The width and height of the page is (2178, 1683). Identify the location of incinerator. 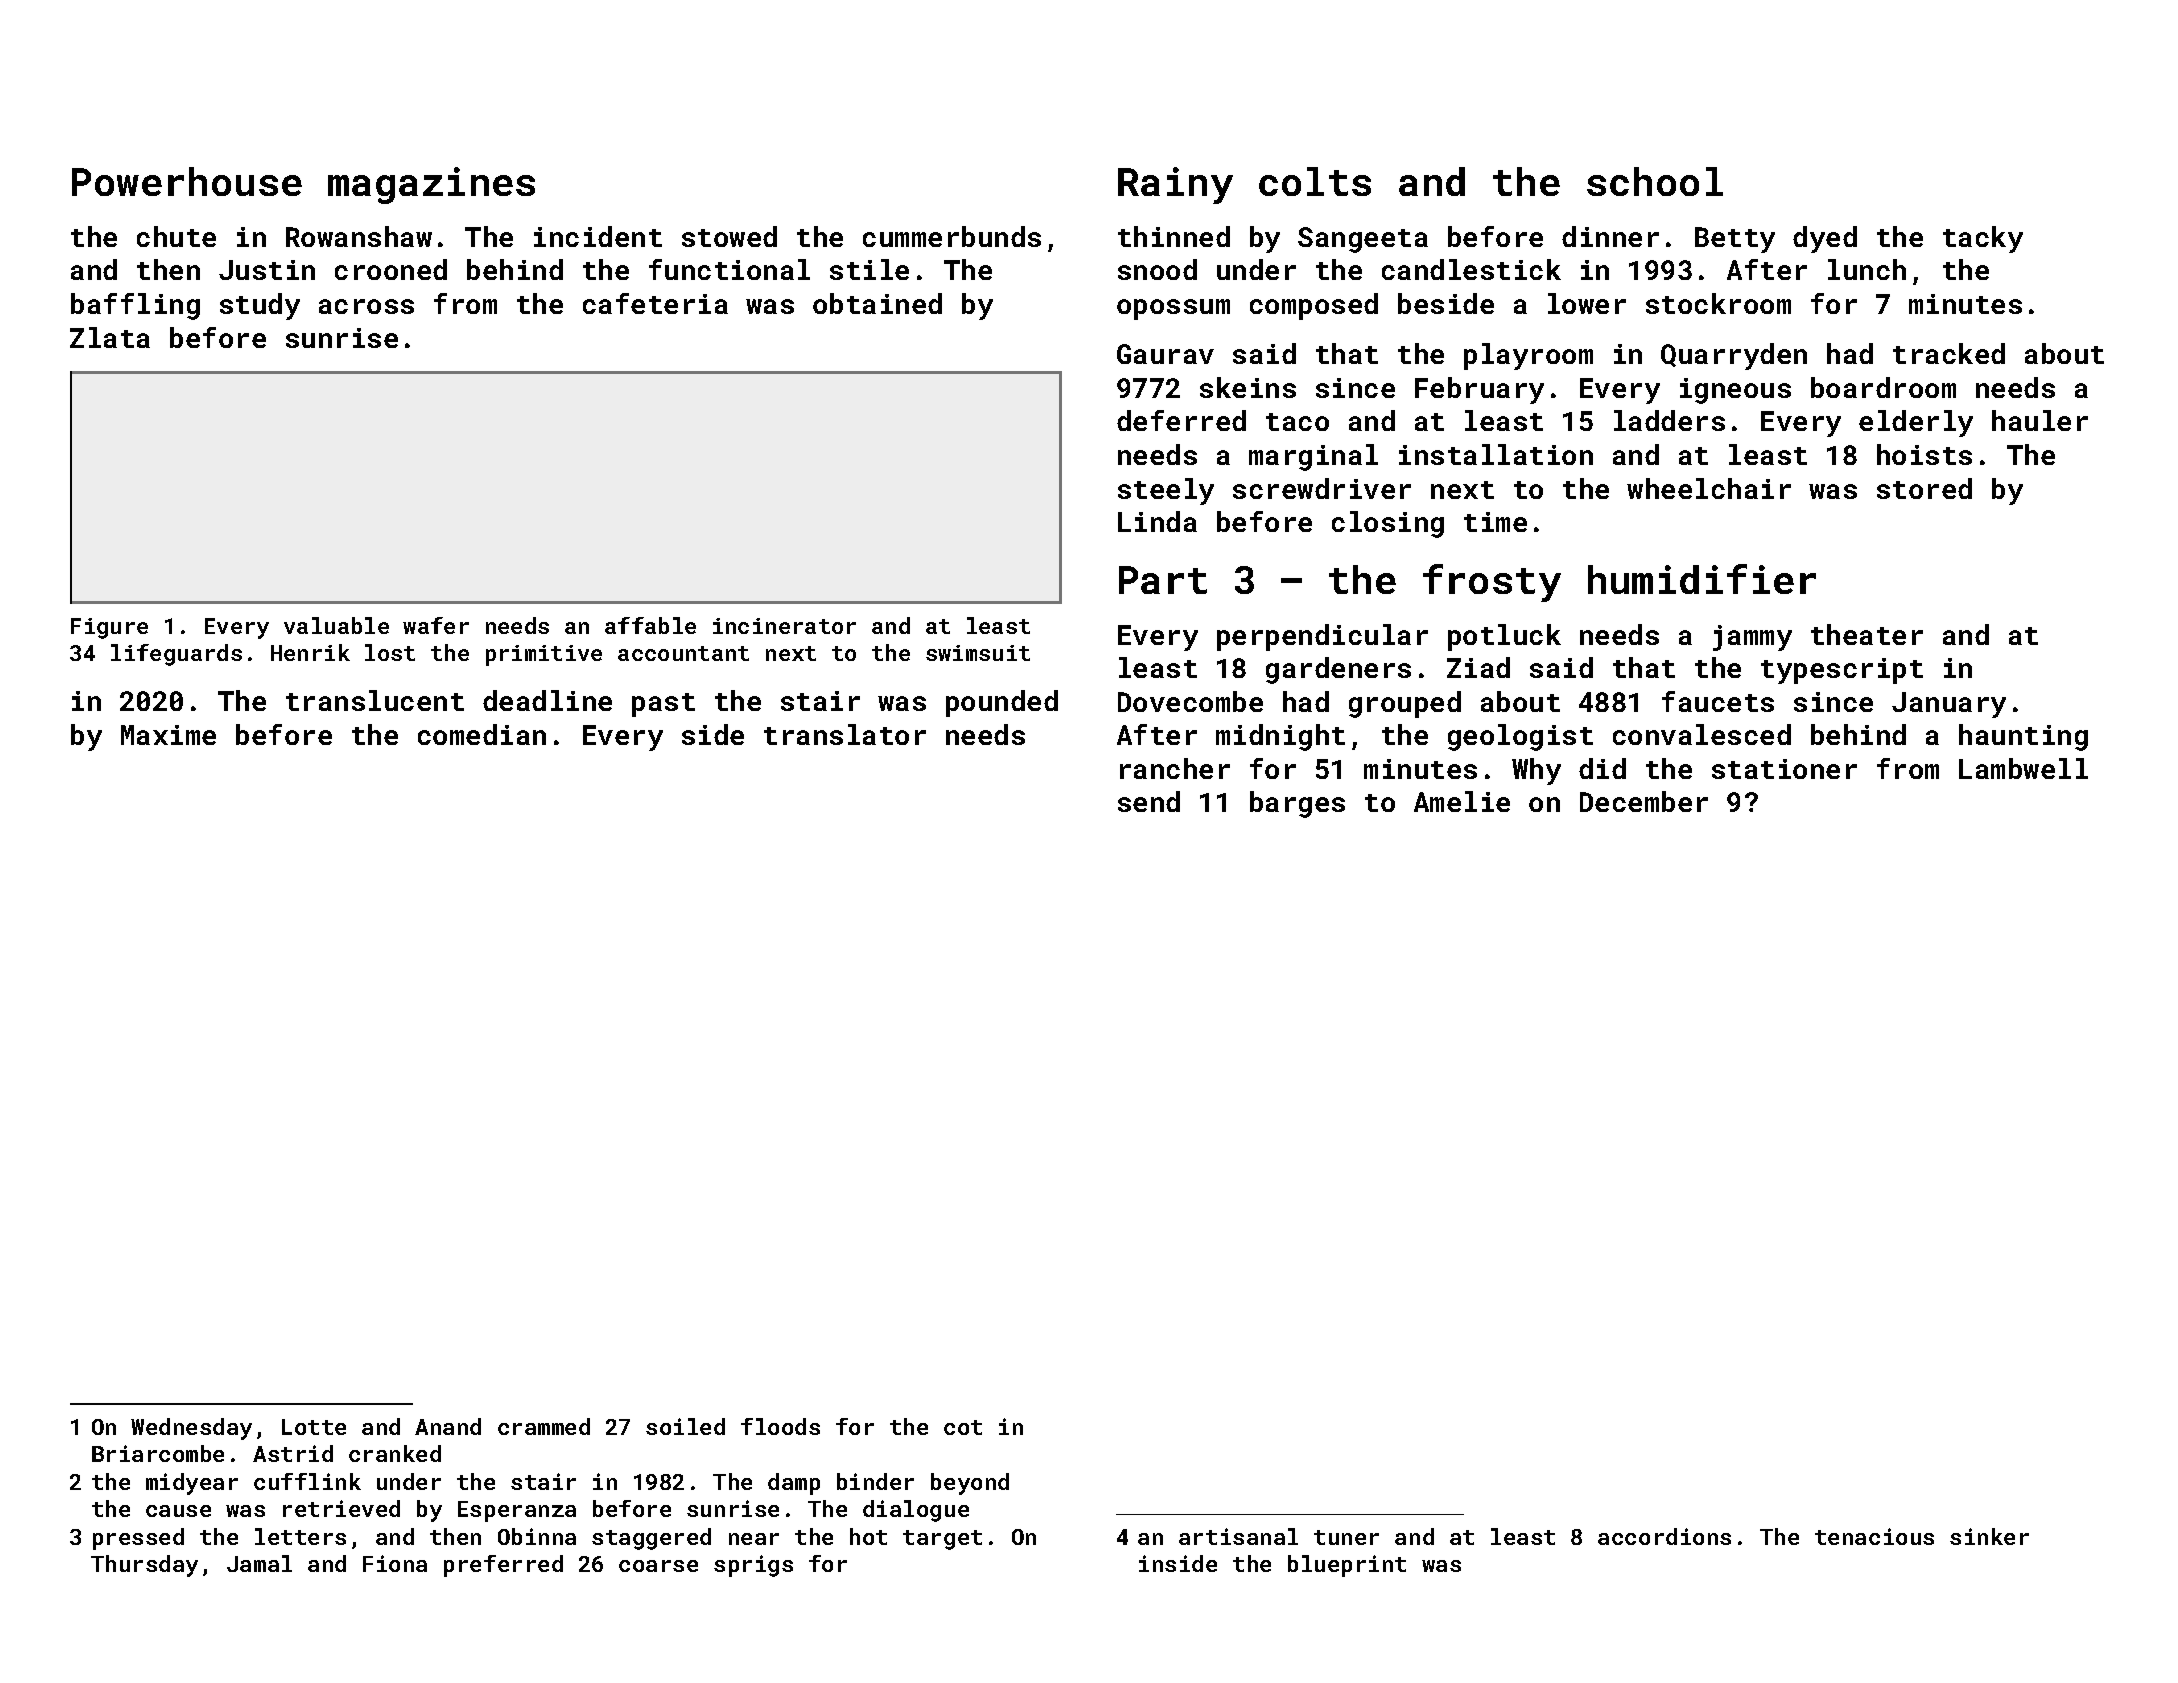
(784, 626).
